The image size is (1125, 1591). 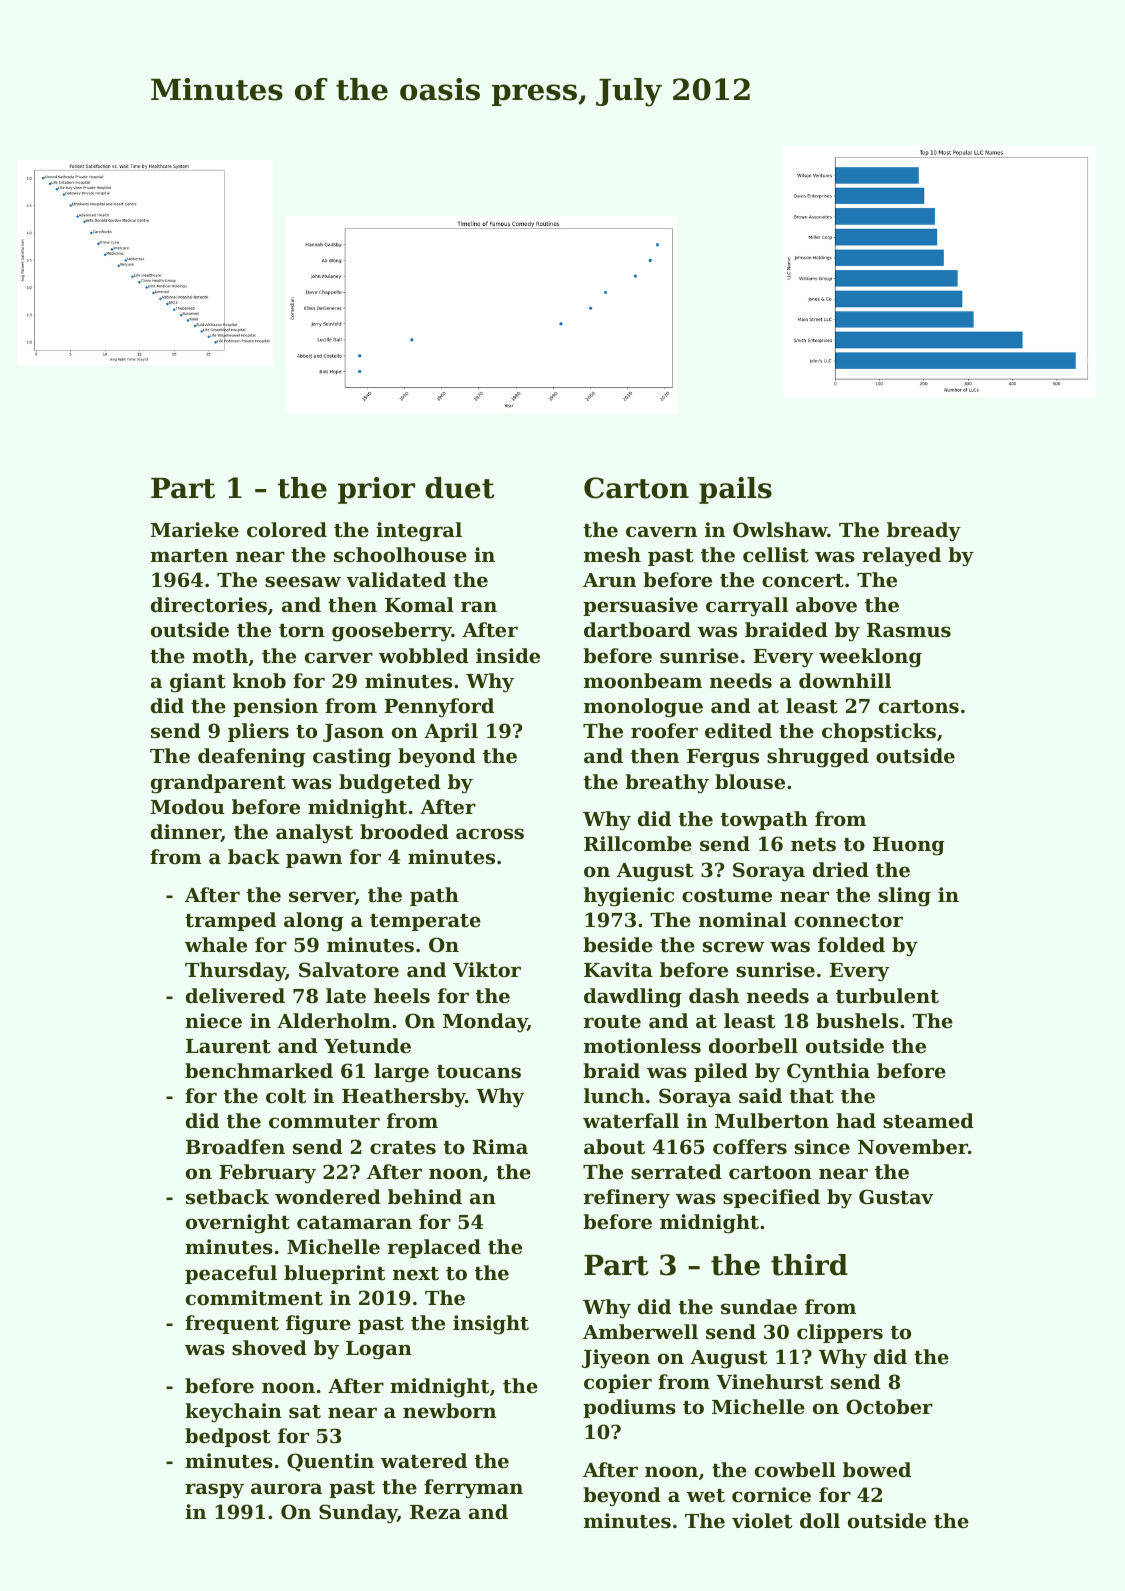 What do you see at coordinates (612, 555) in the image?
I see `mesh` at bounding box center [612, 555].
